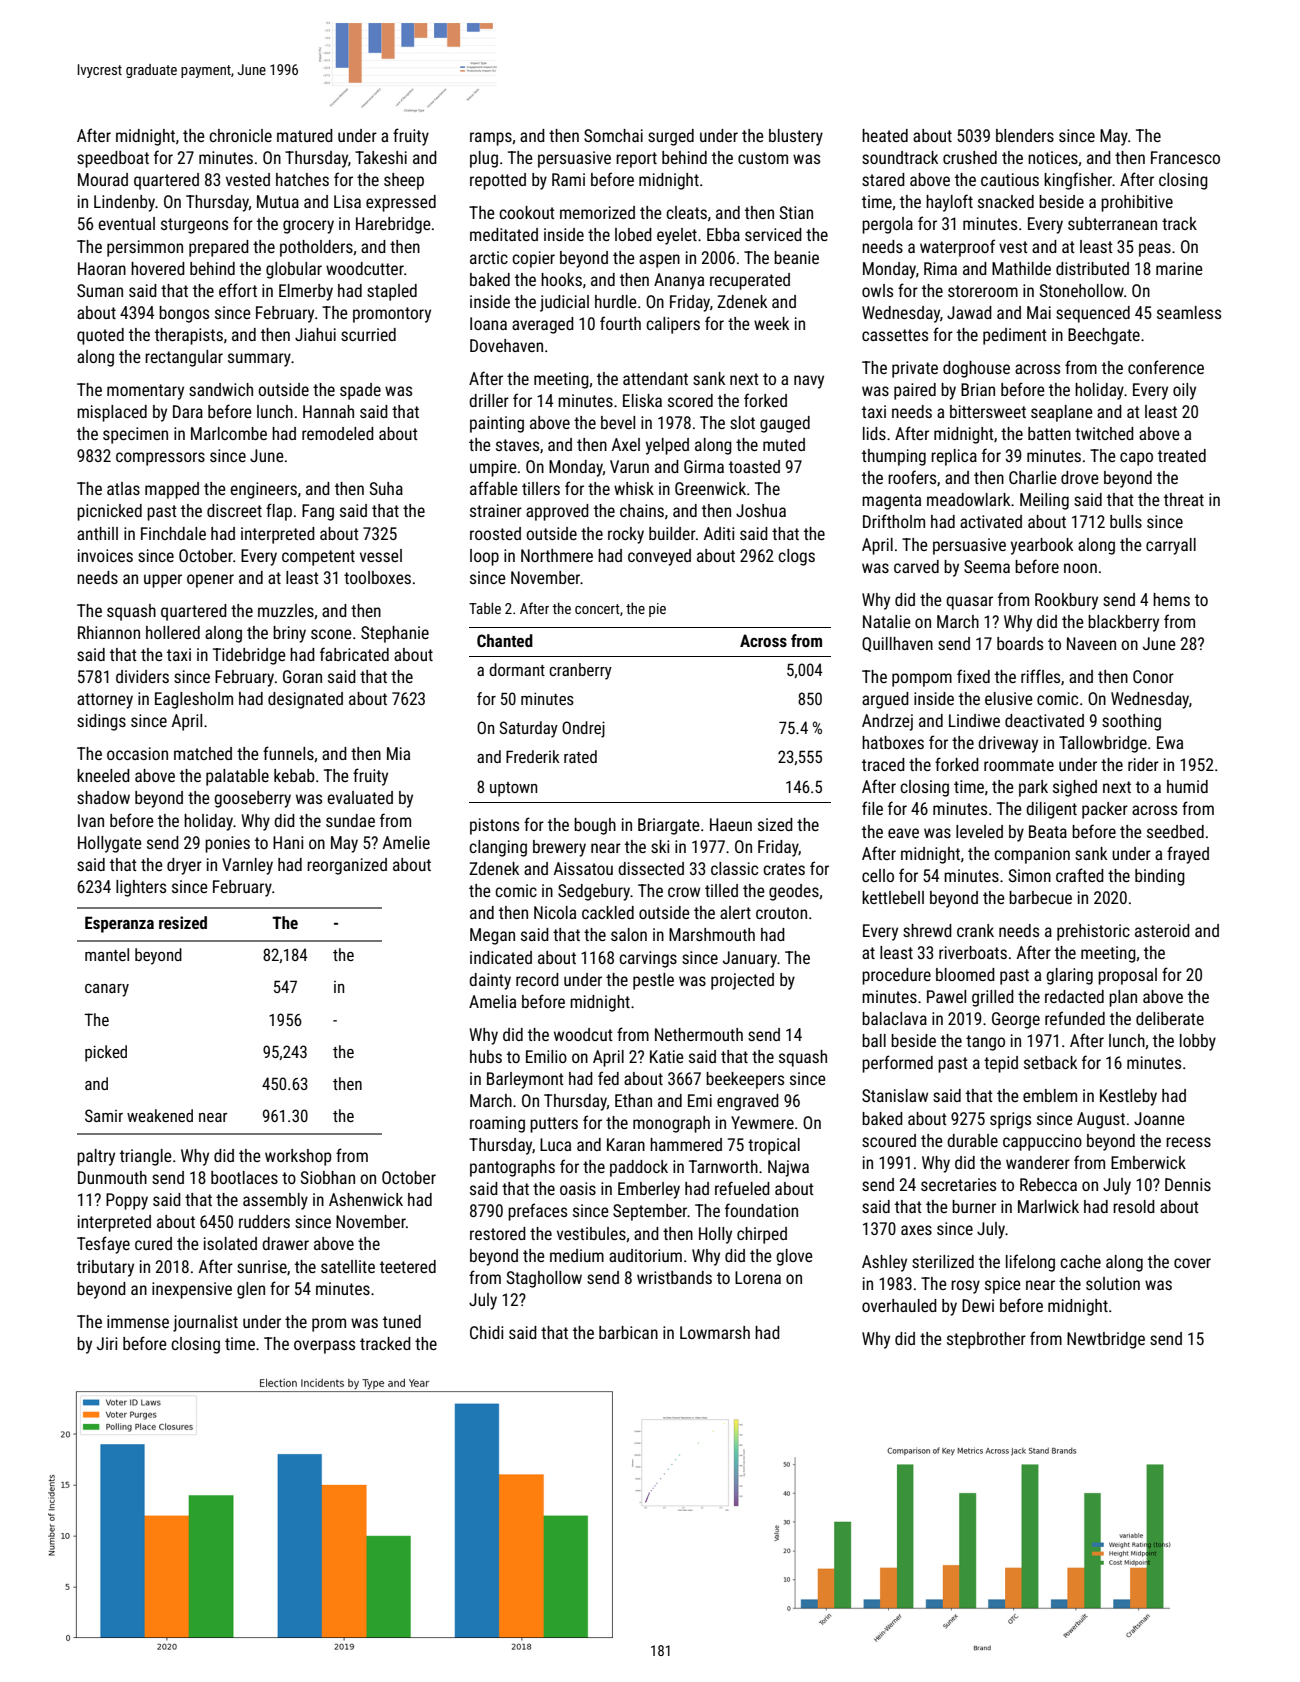 Image resolution: width=1300 pixels, height=1682 pixels. Describe the element at coordinates (1038, 1162) in the screenshot. I see `wanderer` at that location.
